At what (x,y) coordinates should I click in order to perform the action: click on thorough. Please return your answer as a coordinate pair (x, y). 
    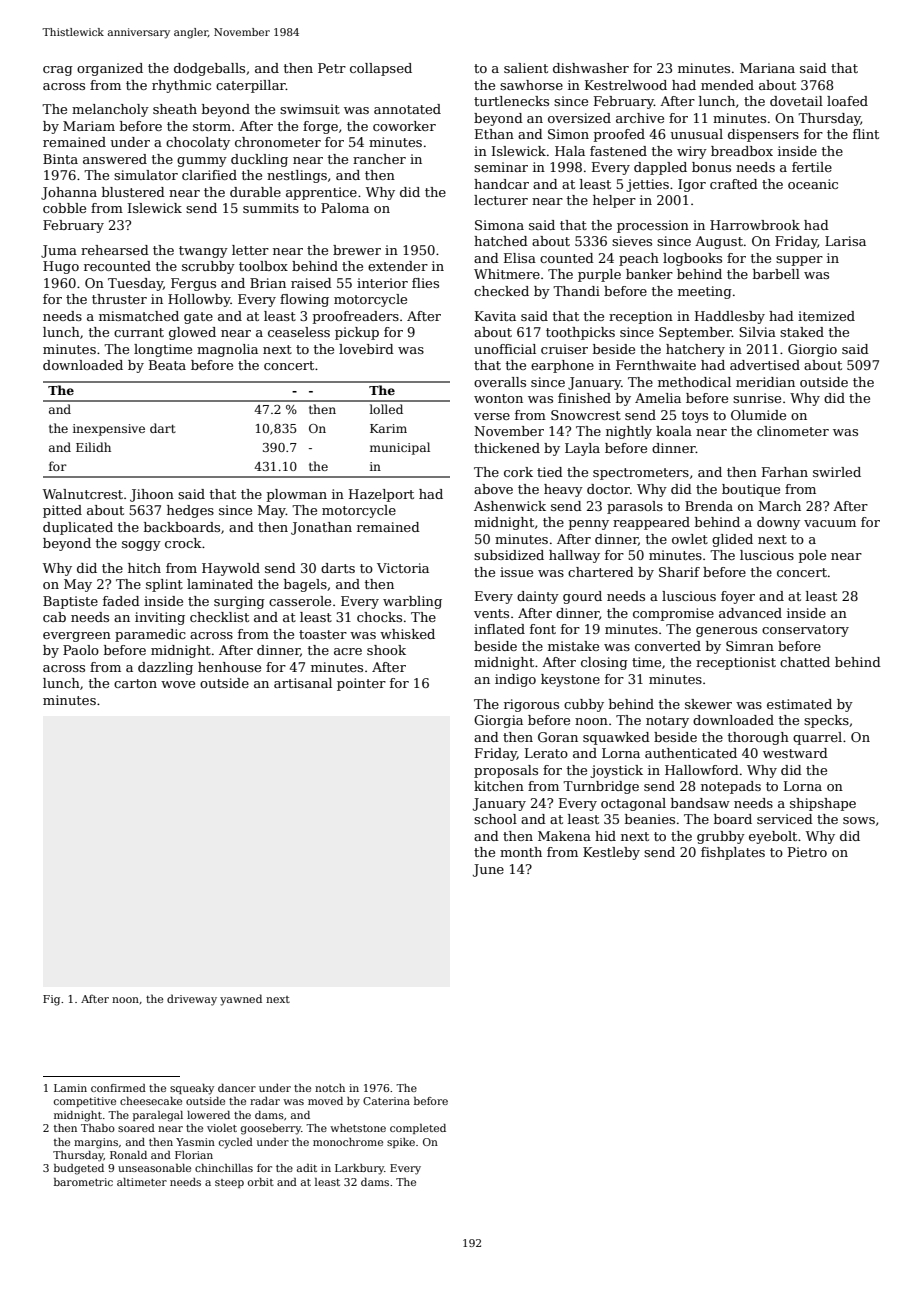
    Looking at the image, I should click on (758, 738).
